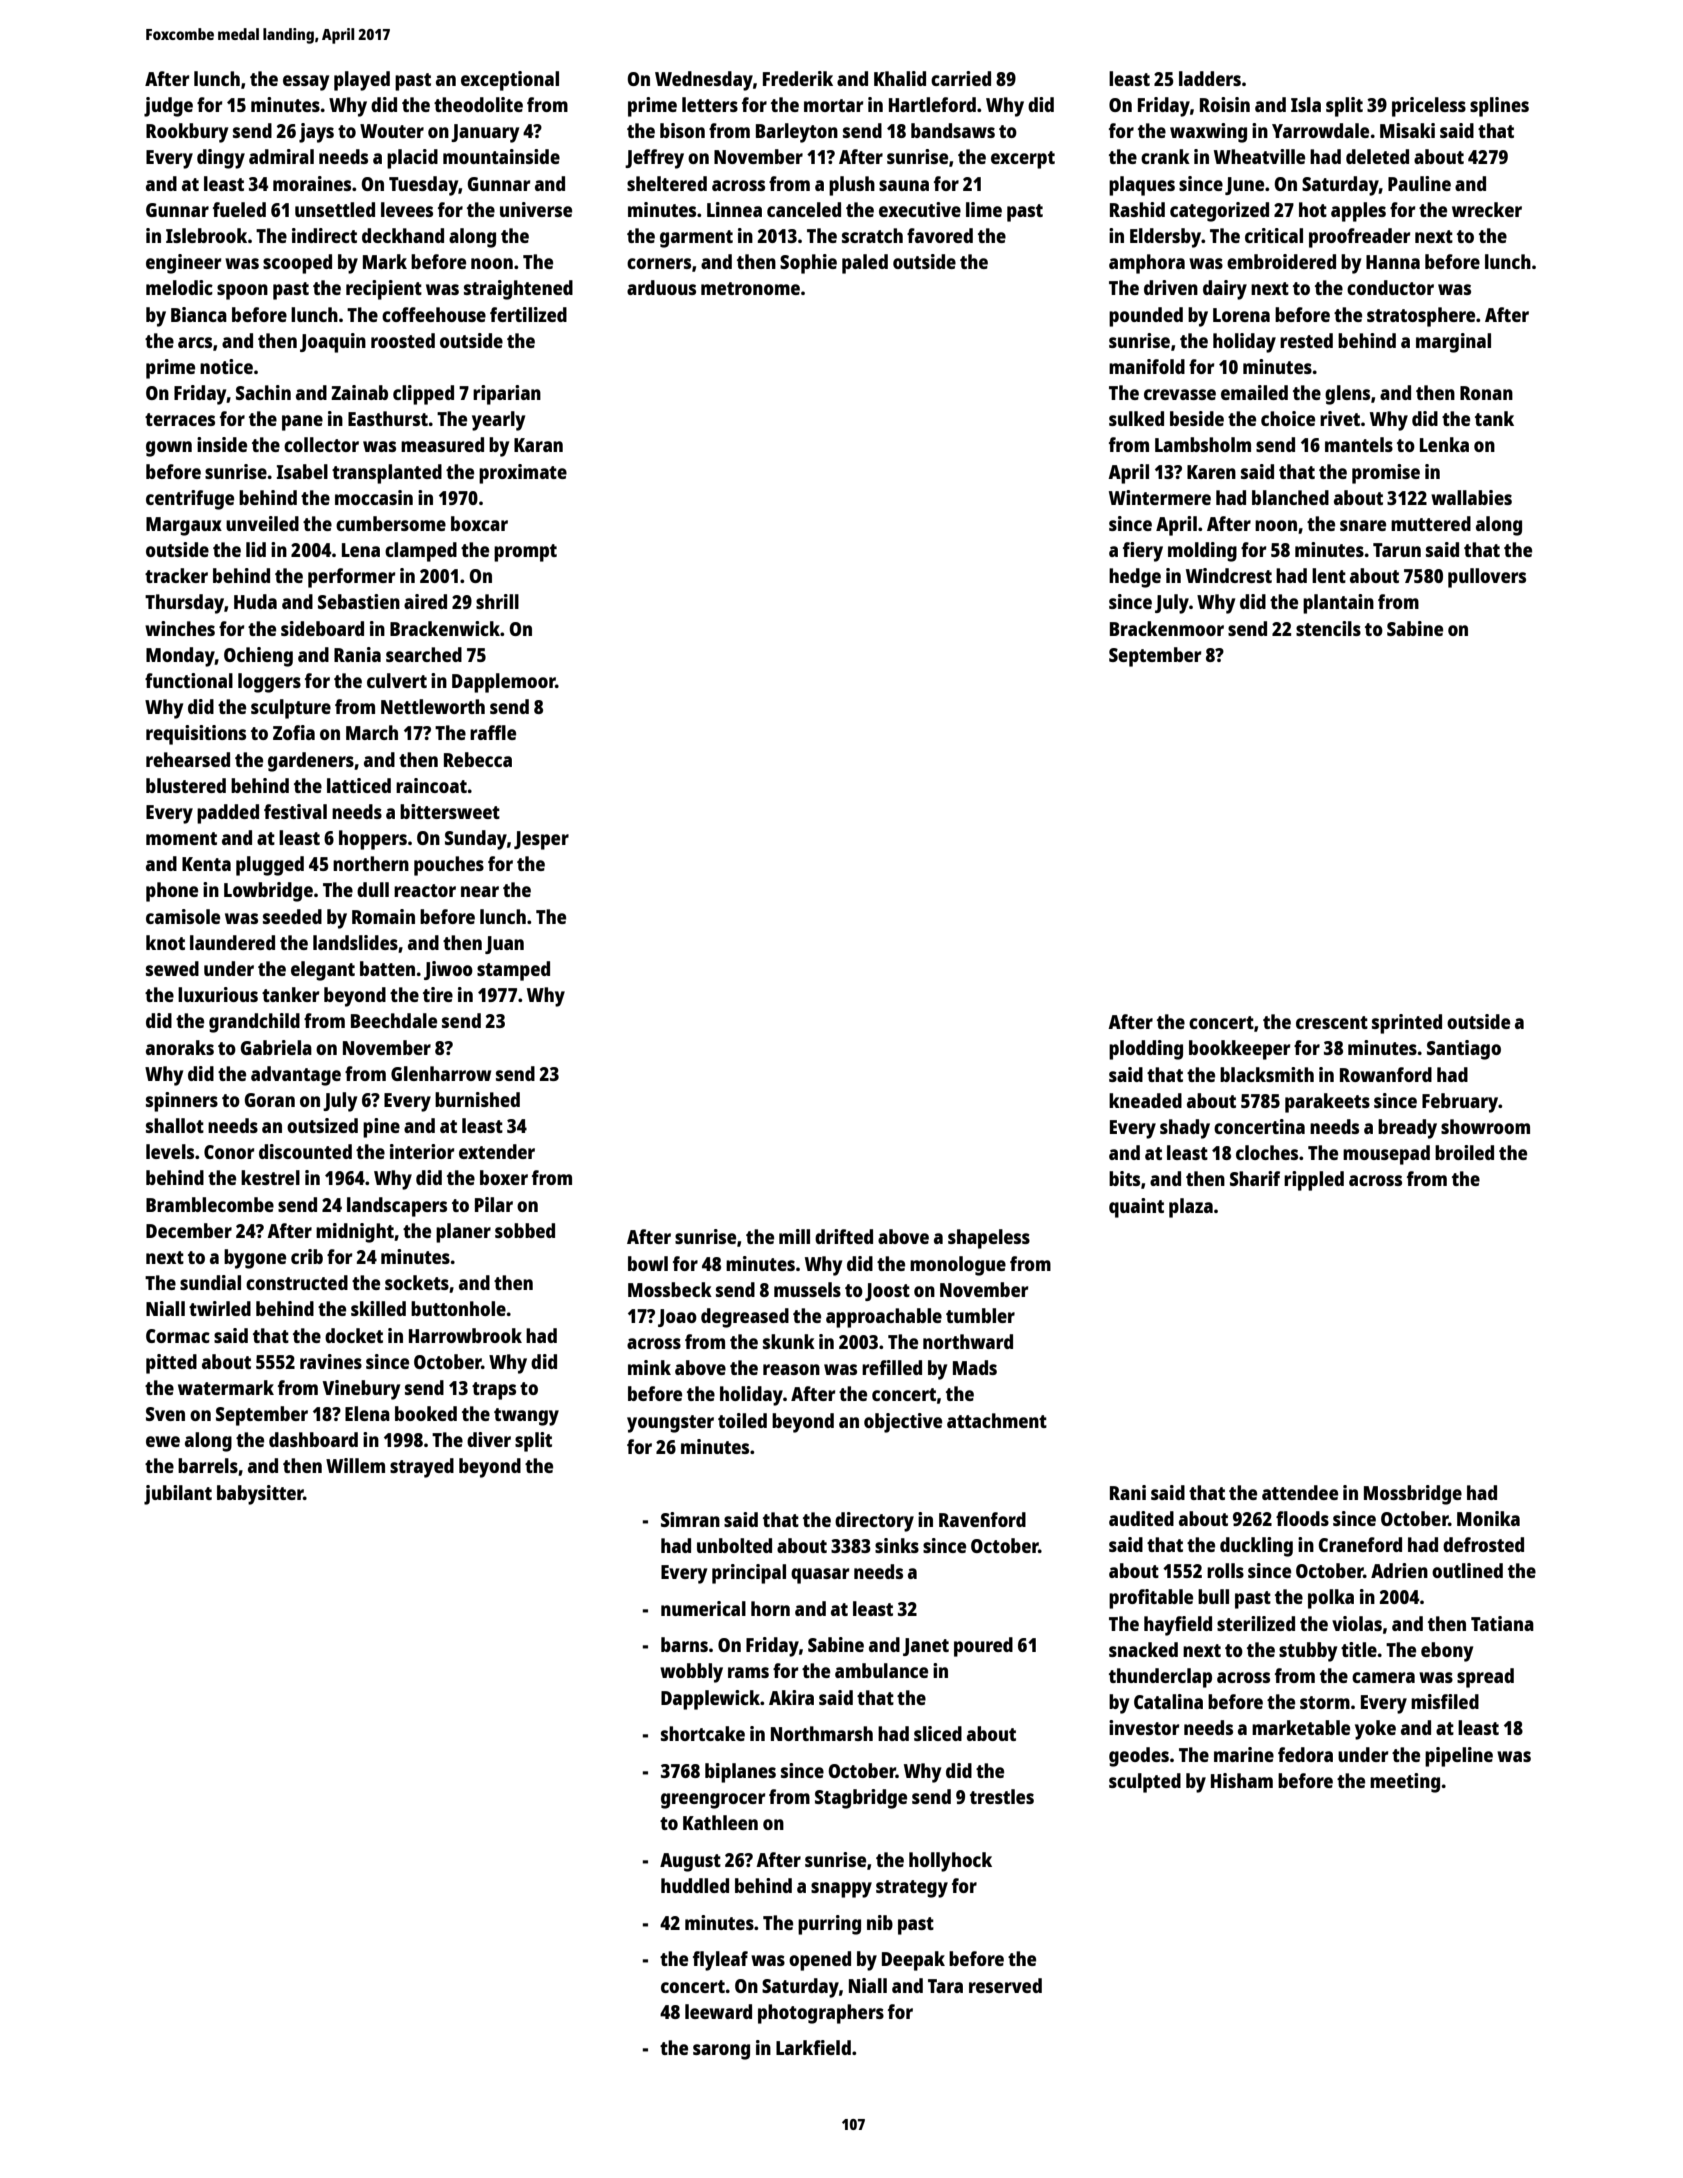  I want to click on sculpted, so click(1145, 1783).
